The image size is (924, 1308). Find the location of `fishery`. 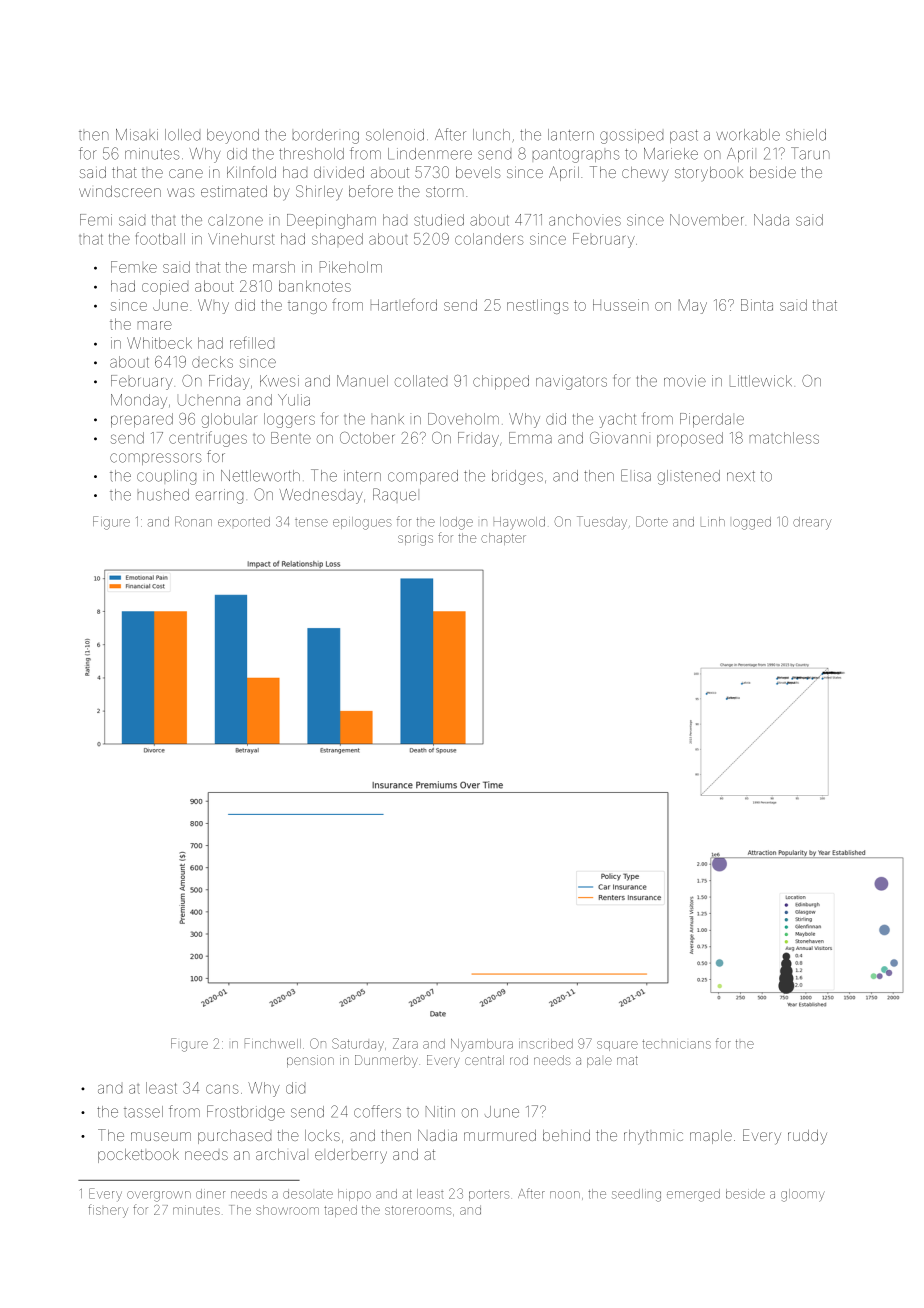

fishery is located at coordinates (108, 1211).
